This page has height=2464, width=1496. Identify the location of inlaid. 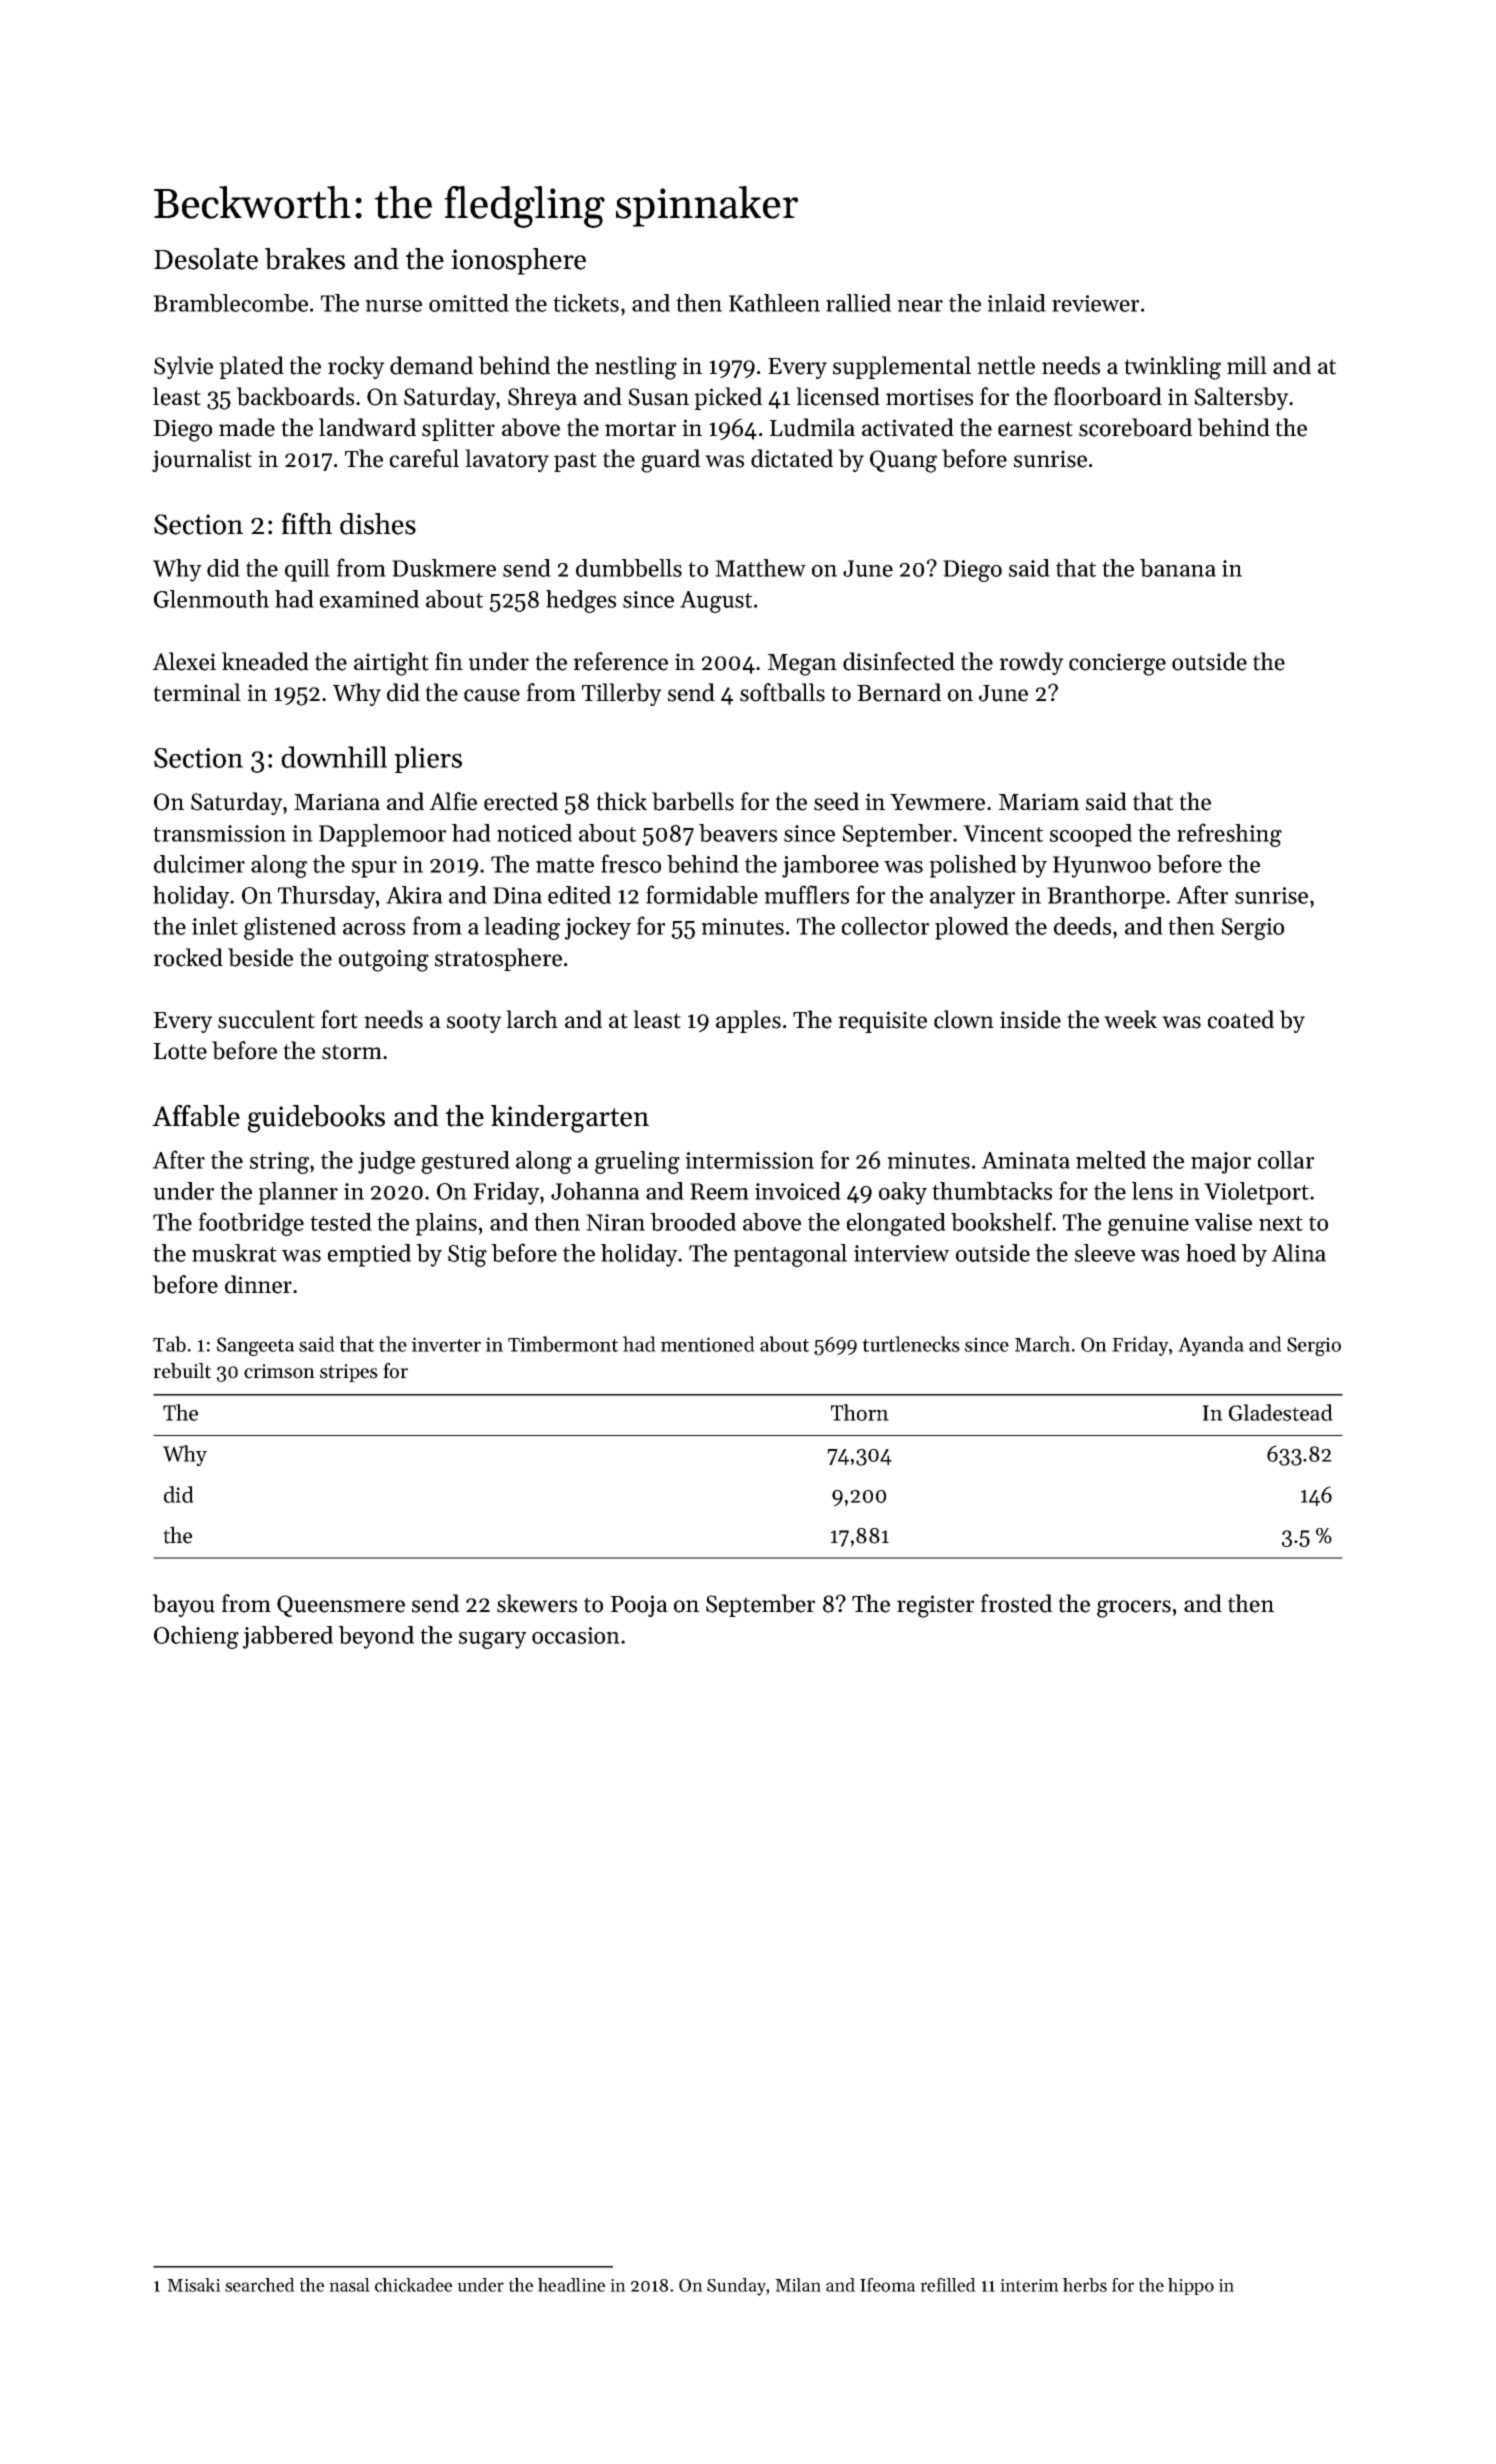
(1016, 303).
